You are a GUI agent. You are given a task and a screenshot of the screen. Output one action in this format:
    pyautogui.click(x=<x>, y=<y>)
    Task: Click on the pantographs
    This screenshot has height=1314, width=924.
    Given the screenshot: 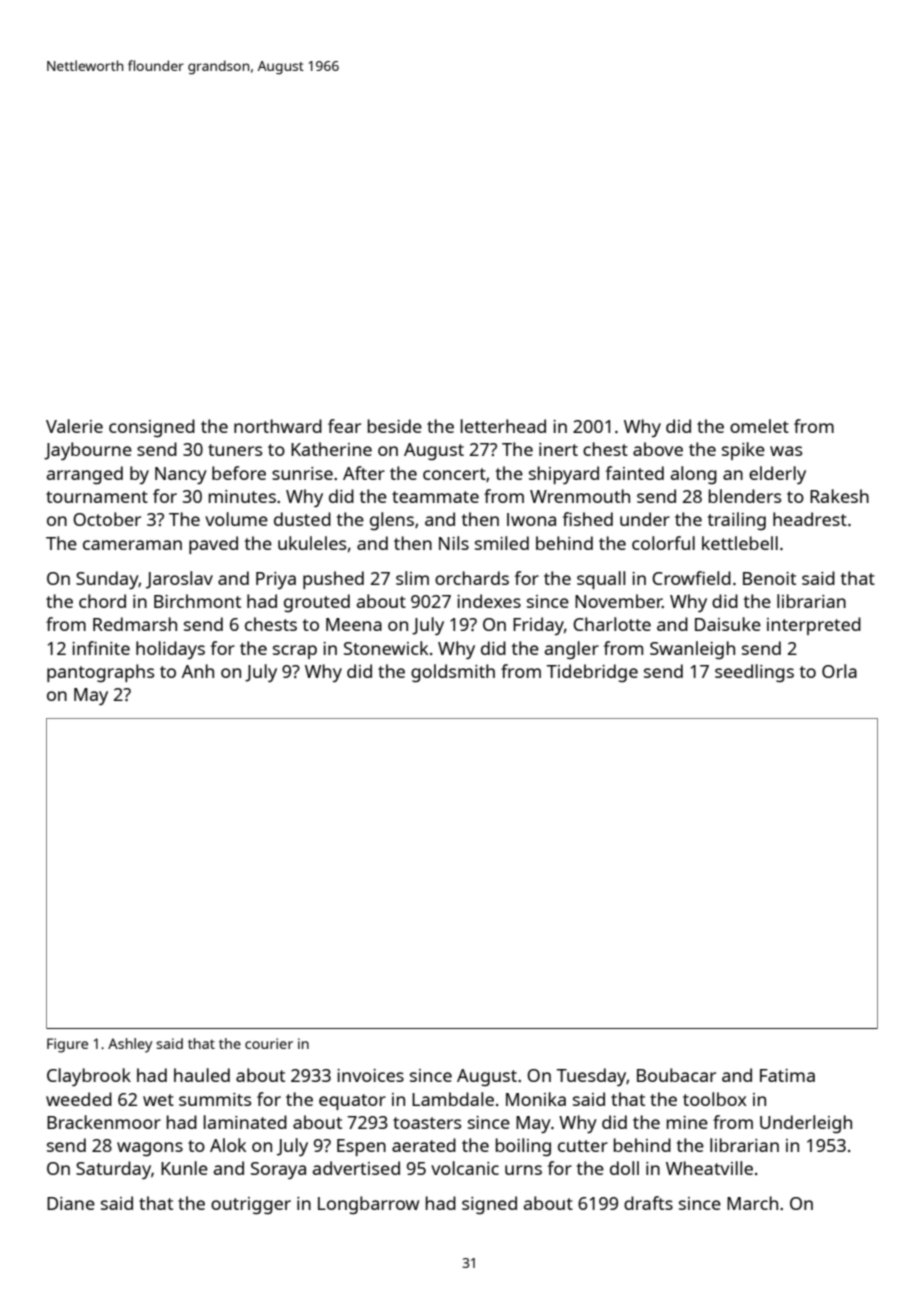 What is the action you would take?
    pyautogui.click(x=100, y=673)
